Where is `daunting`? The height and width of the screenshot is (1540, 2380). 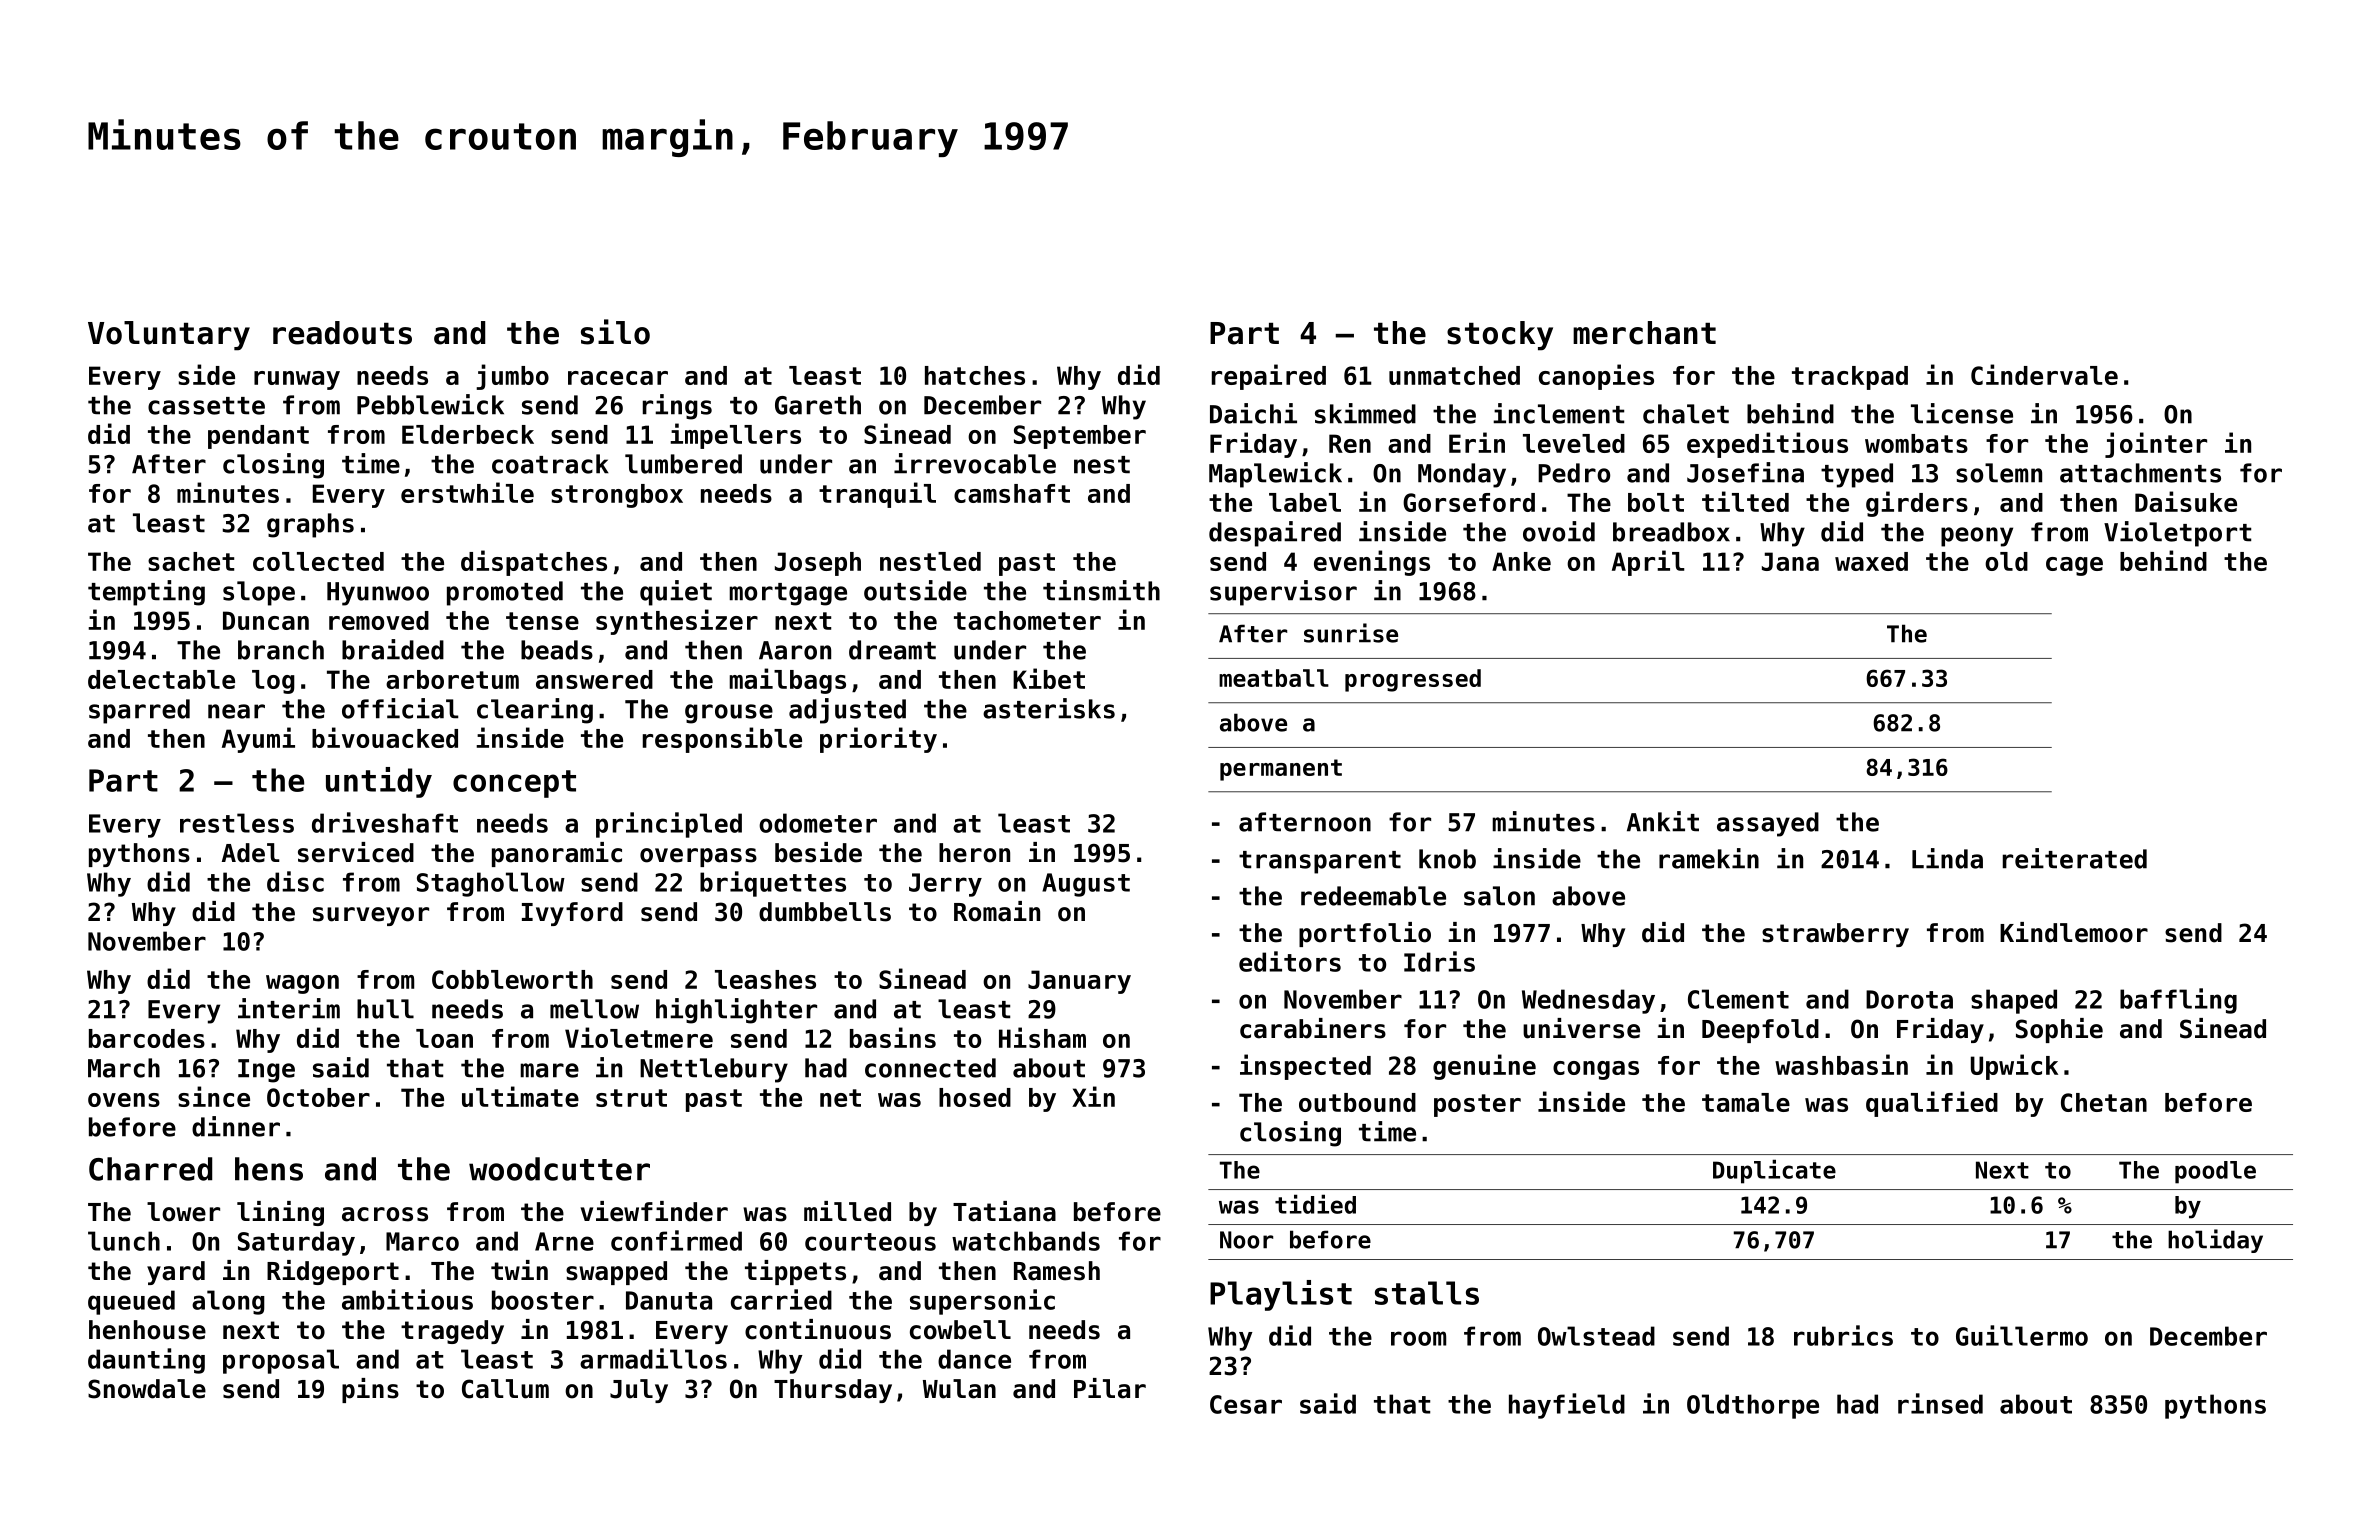 daunting is located at coordinates (146, 1361).
